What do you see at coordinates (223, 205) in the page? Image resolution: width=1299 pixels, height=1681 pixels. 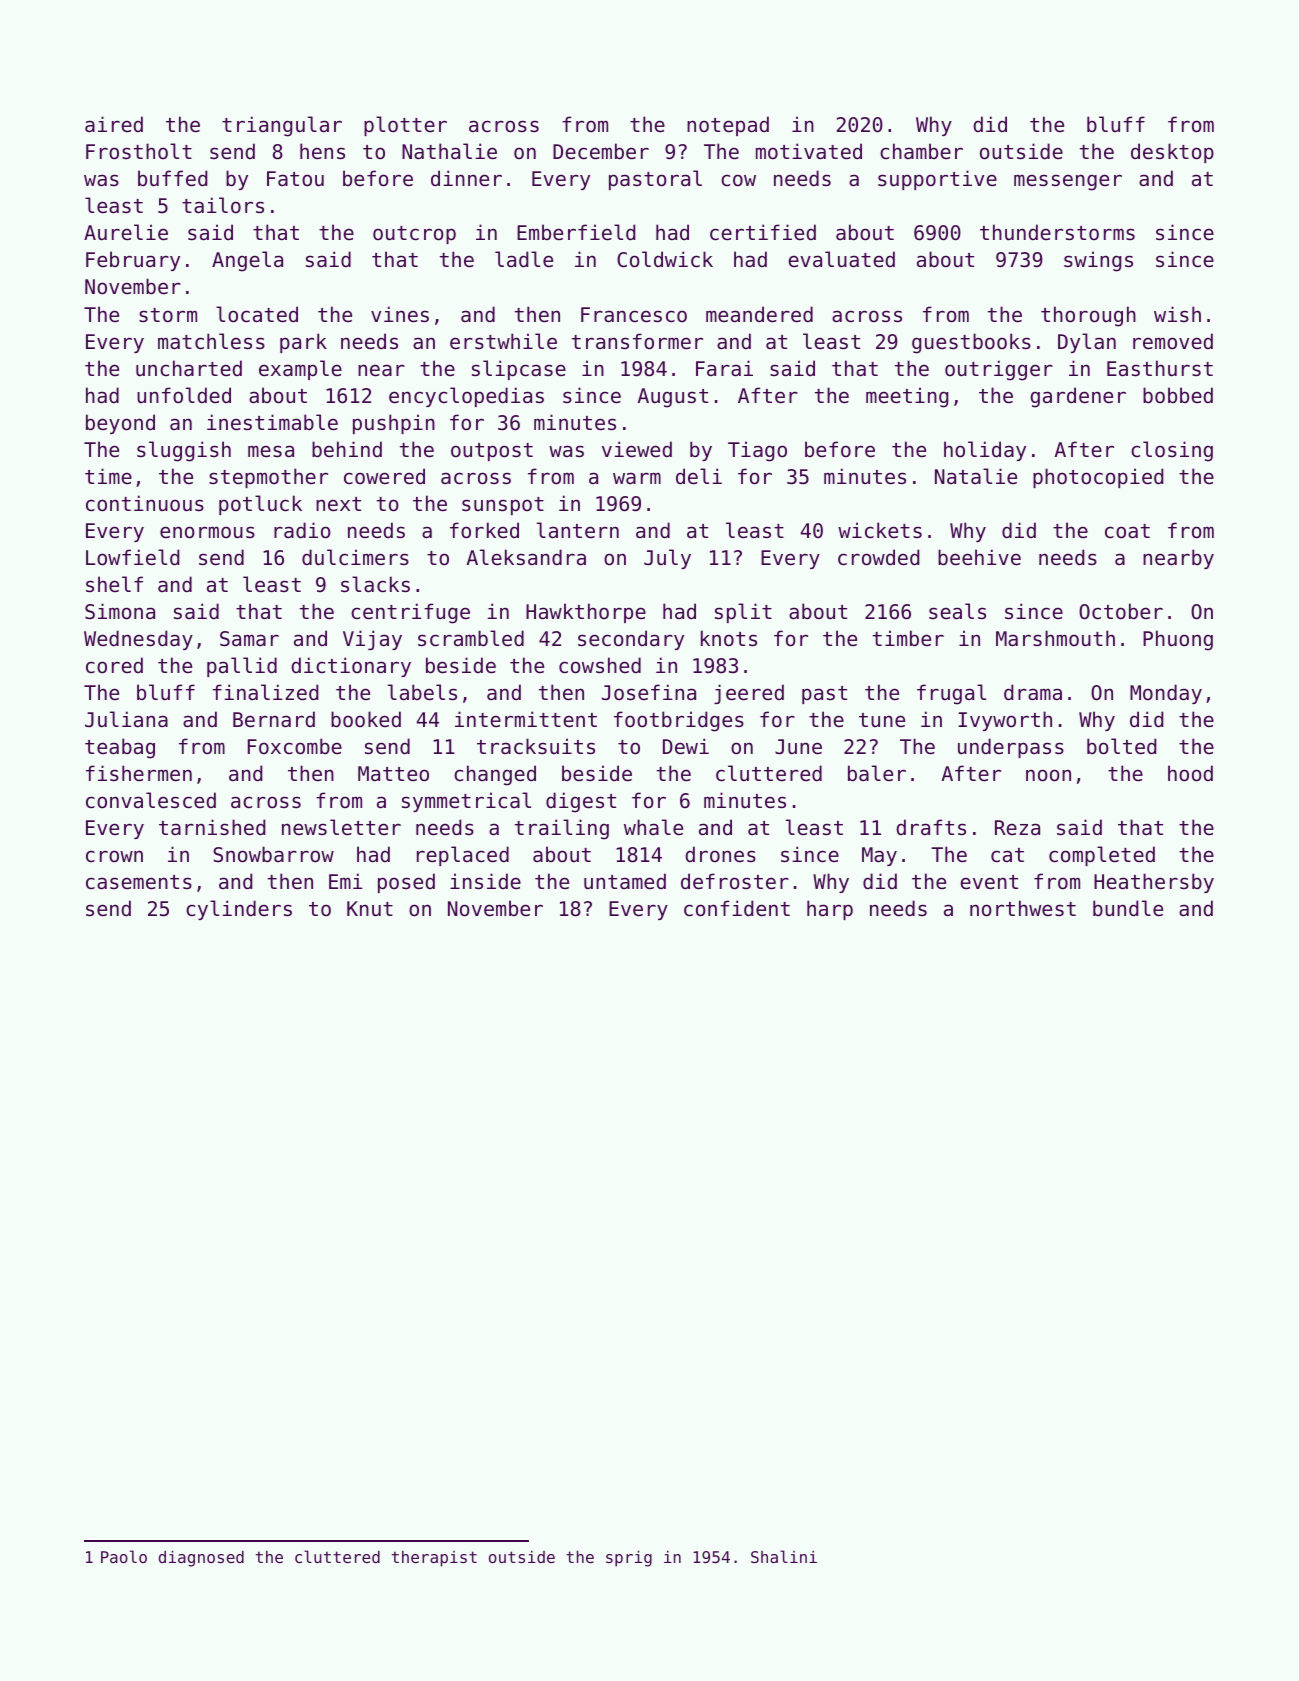 I see `tailors` at bounding box center [223, 205].
